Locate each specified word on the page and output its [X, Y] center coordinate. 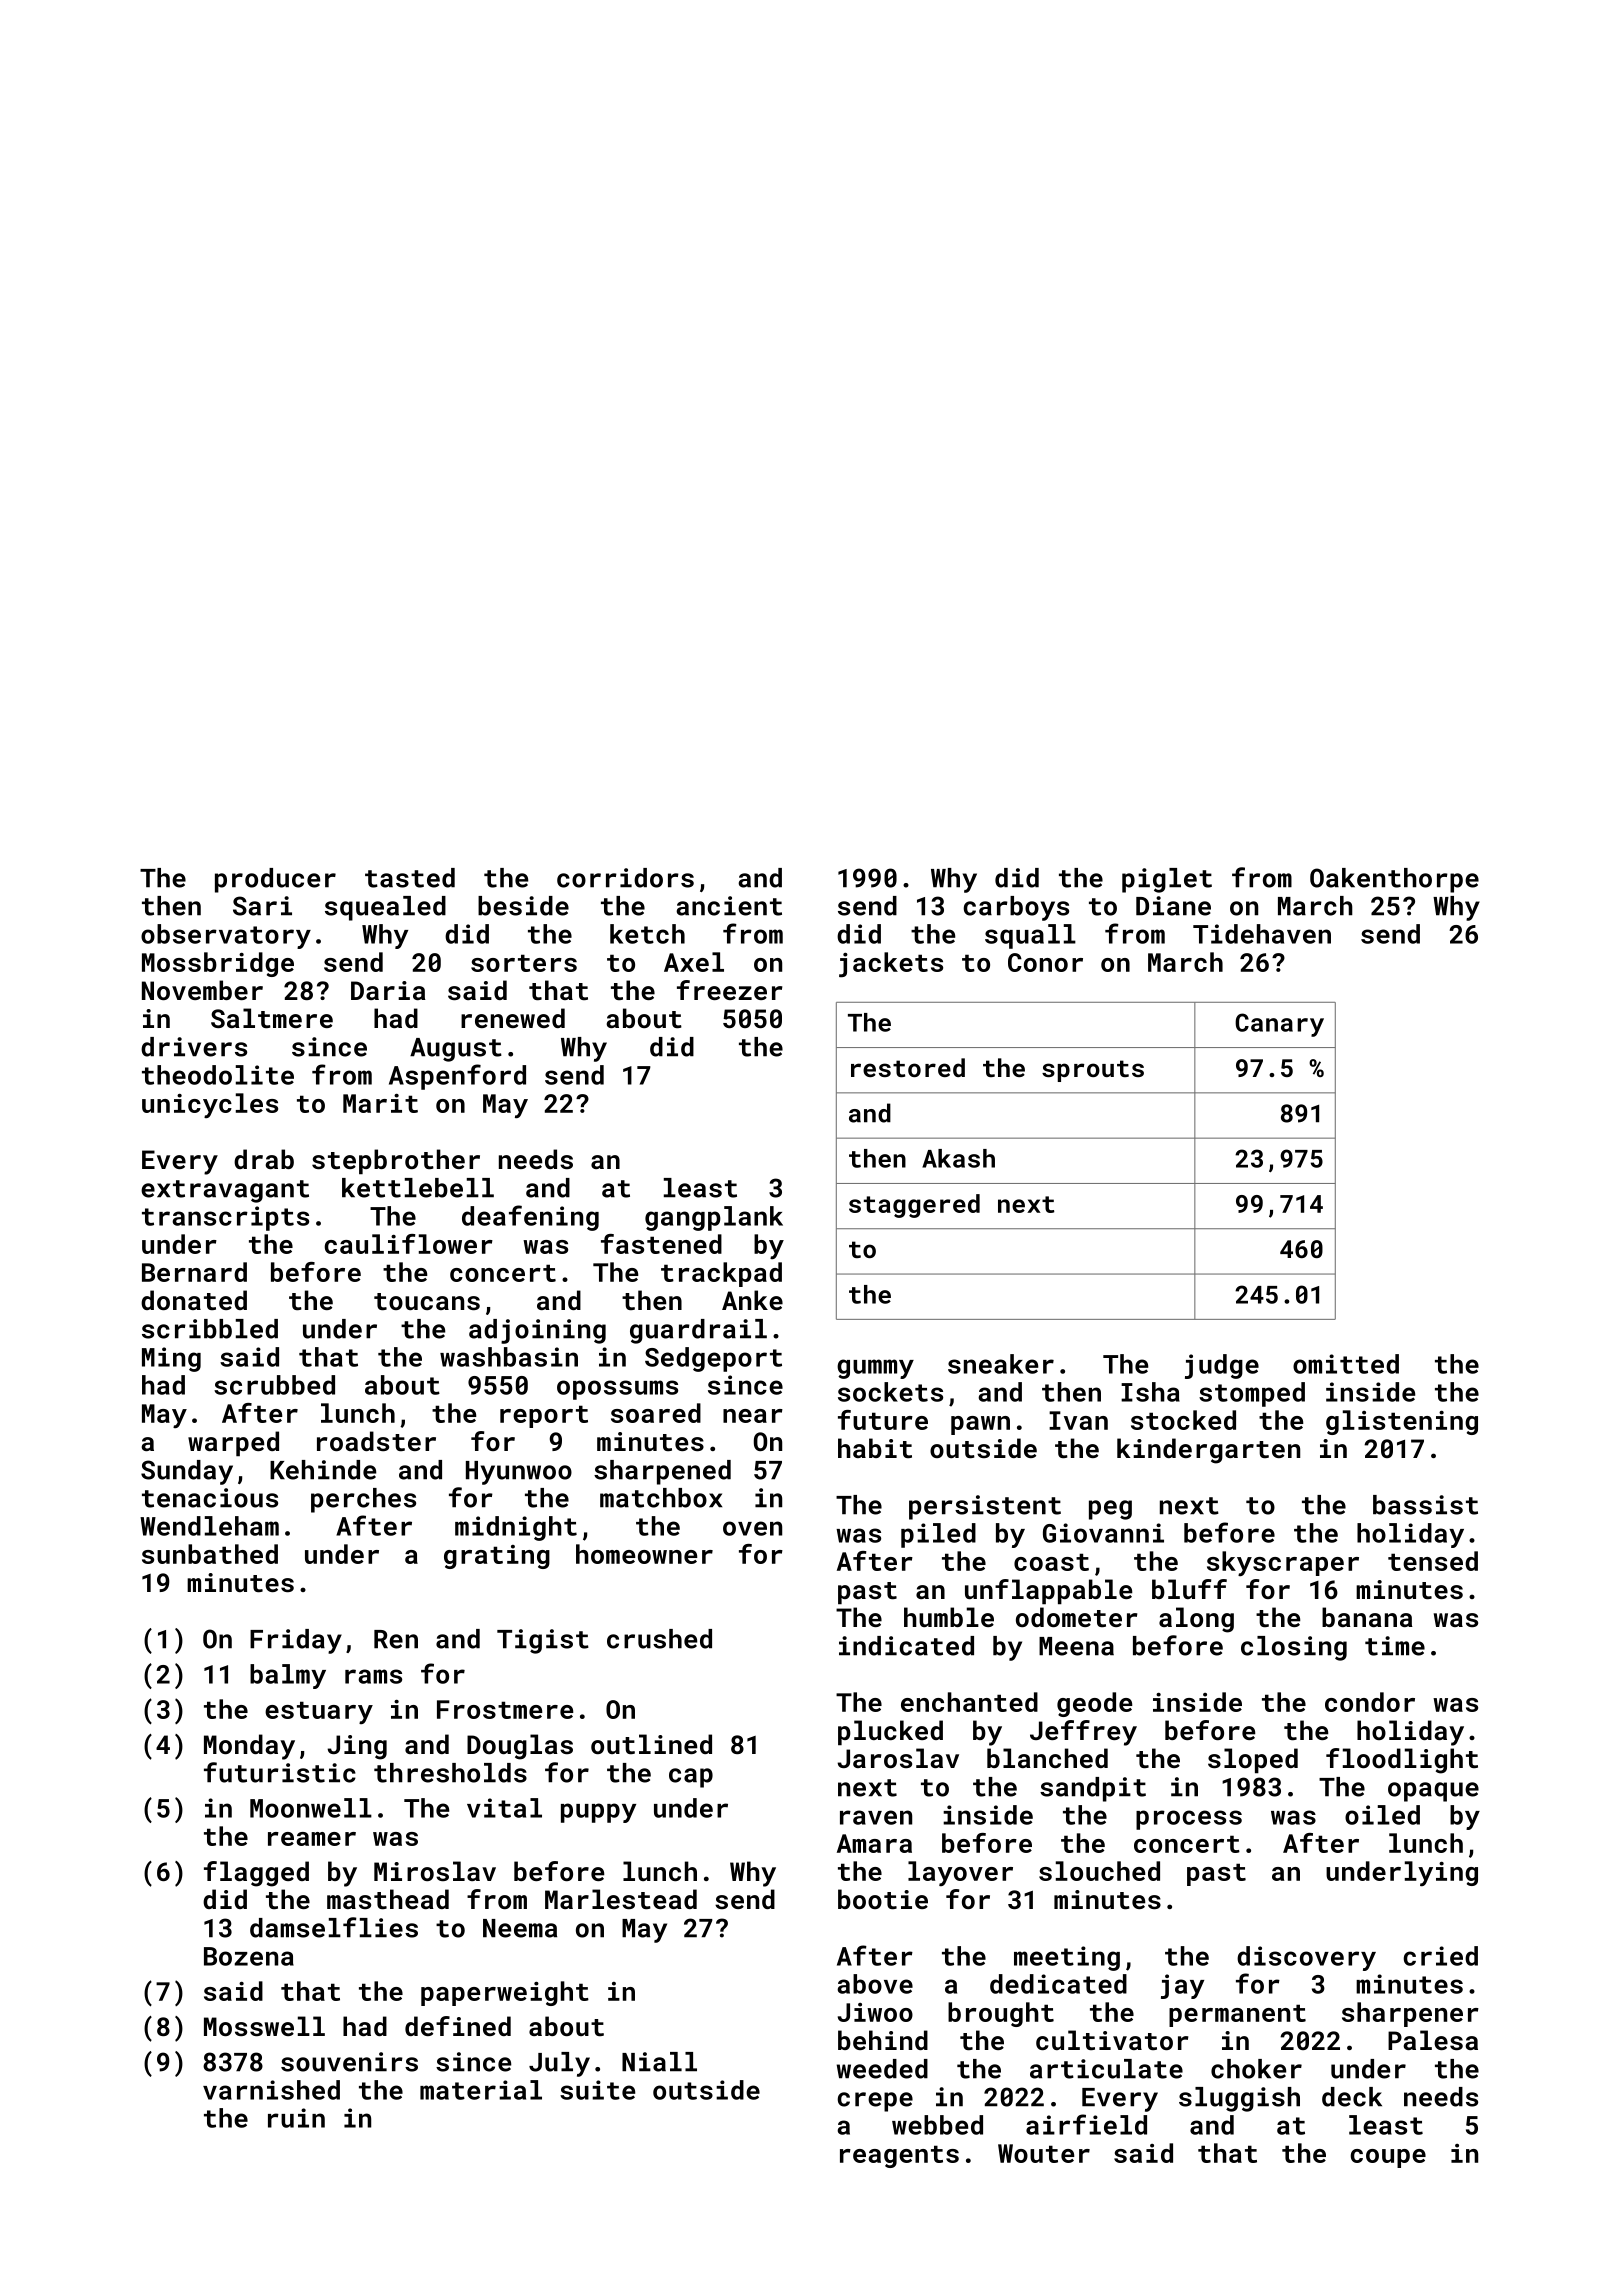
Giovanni [1103, 1533]
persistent [985, 1507]
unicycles [210, 1105]
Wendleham [209, 1526]
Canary [1279, 1025]
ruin [296, 2118]
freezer [729, 990]
